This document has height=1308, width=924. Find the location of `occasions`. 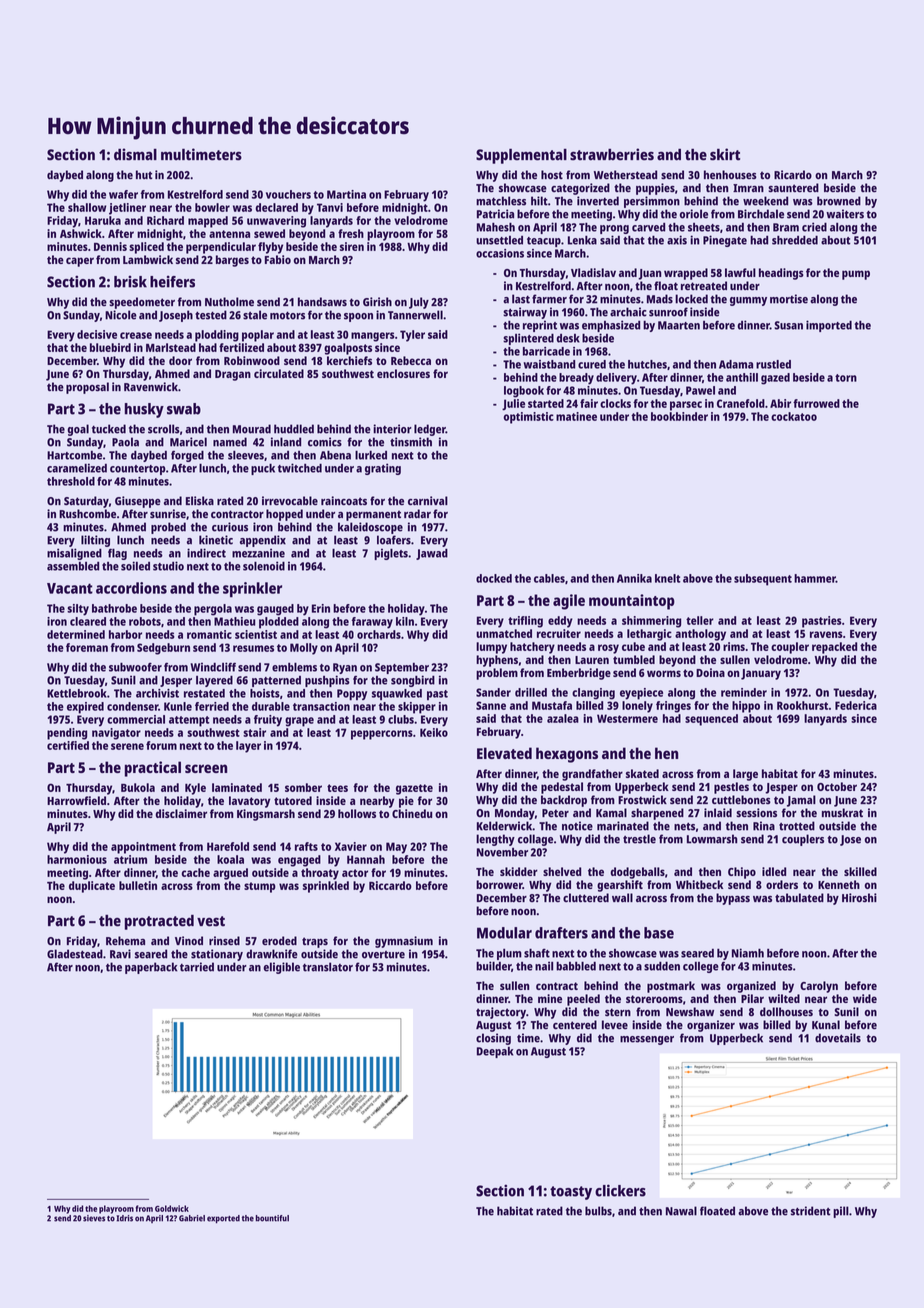

occasions is located at coordinates (500, 253).
